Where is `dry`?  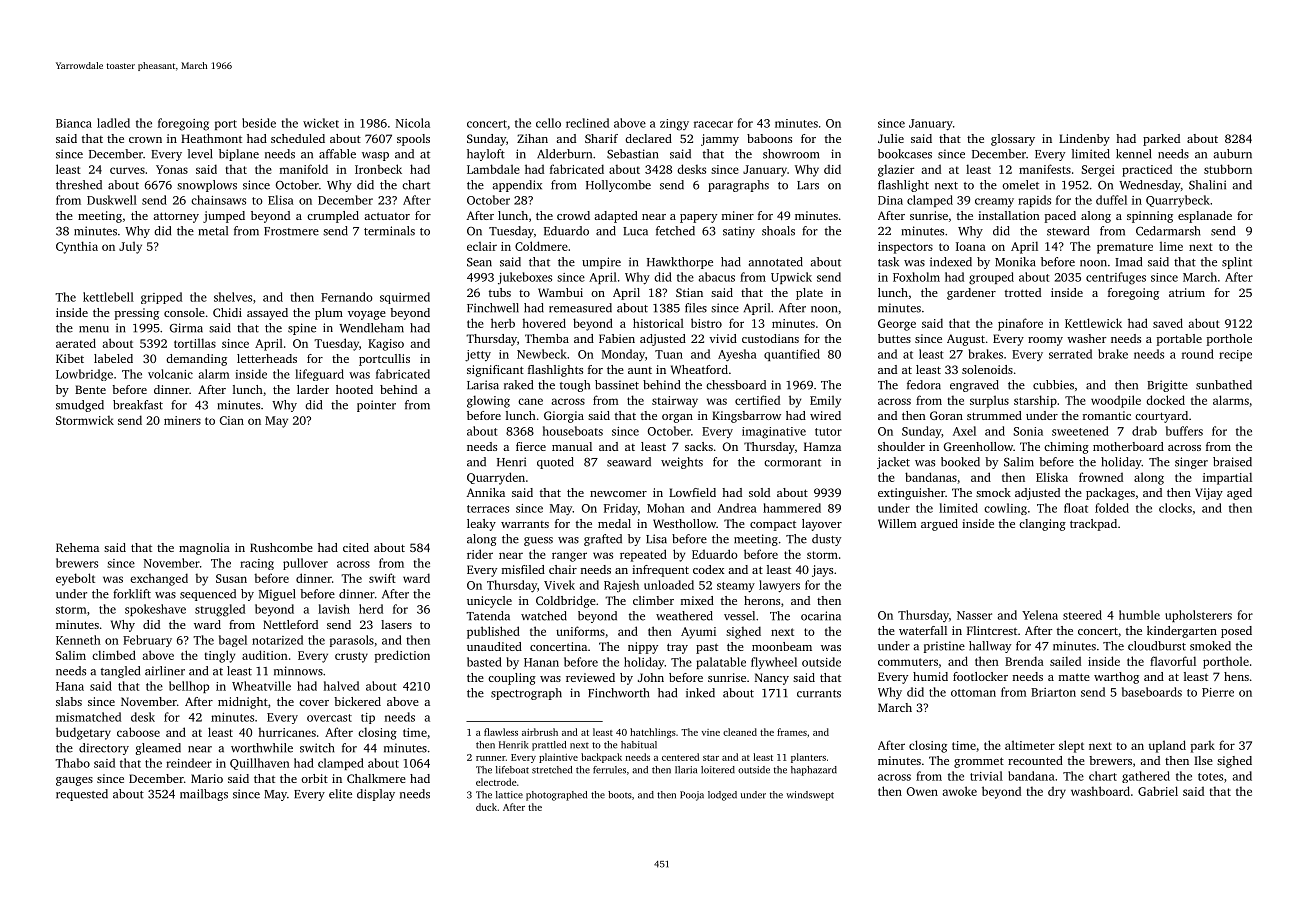 dry is located at coordinates (1057, 792).
